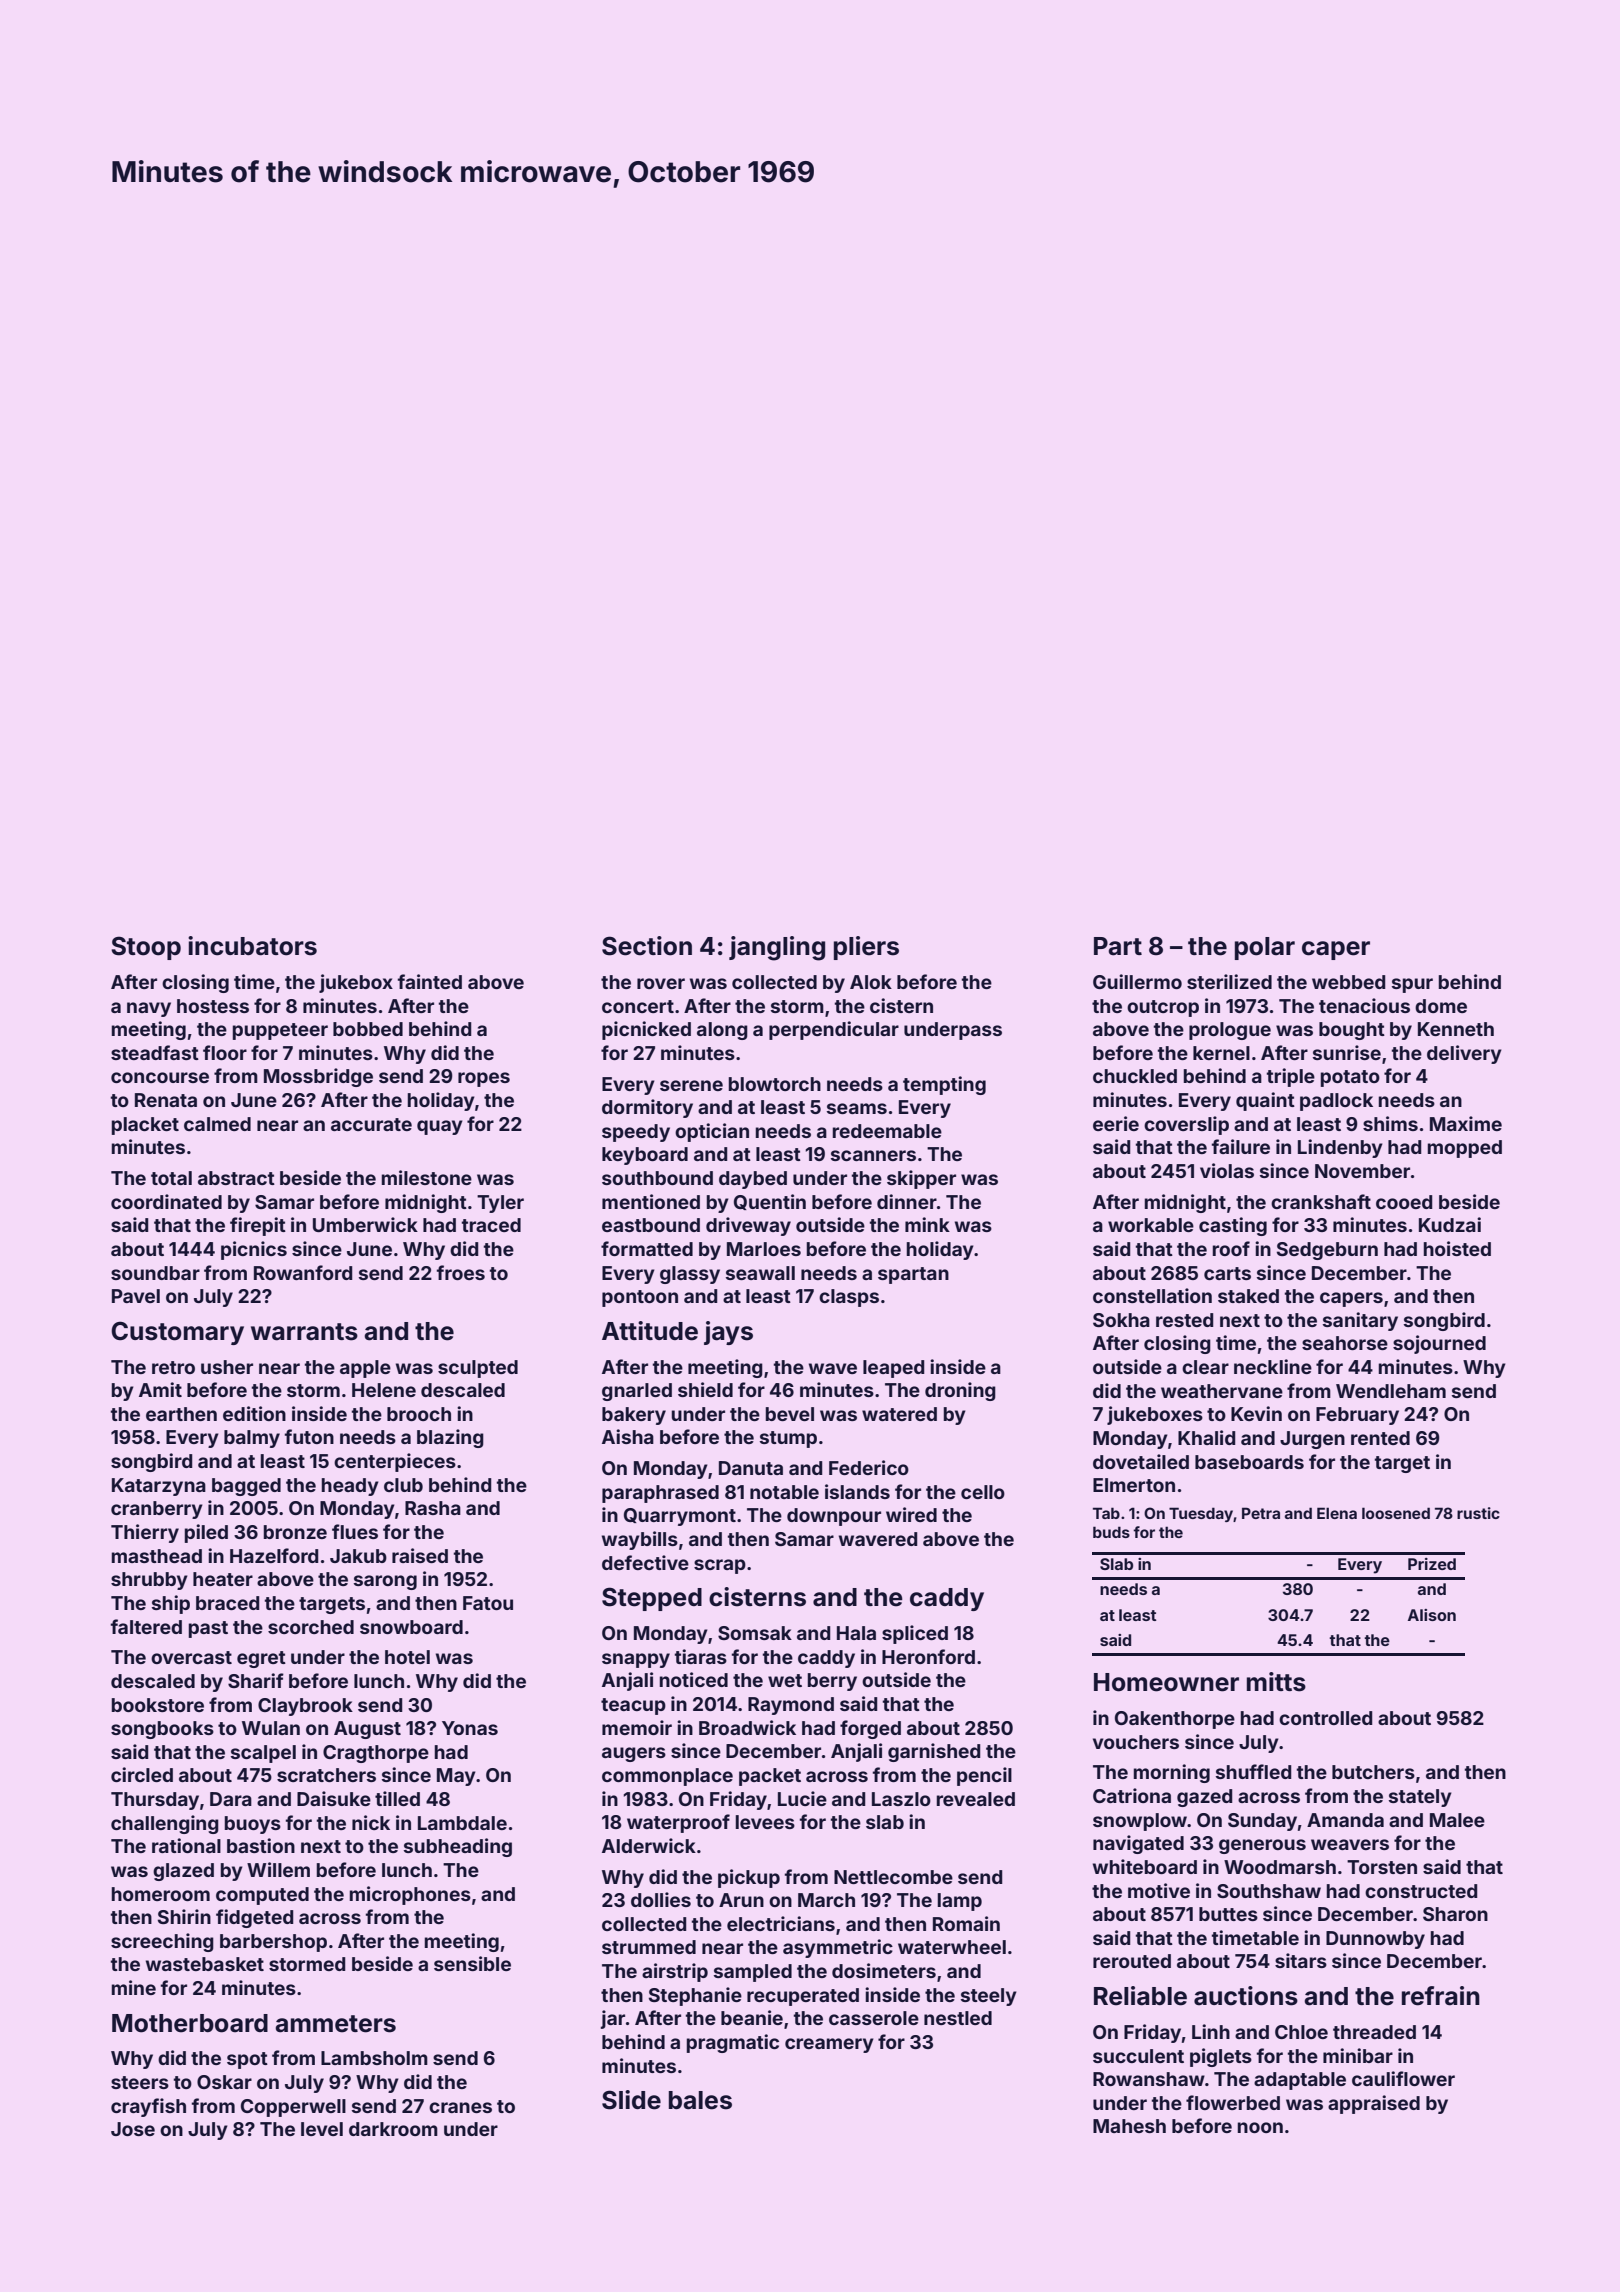 The image size is (1620, 2292). I want to click on level, so click(322, 2129).
